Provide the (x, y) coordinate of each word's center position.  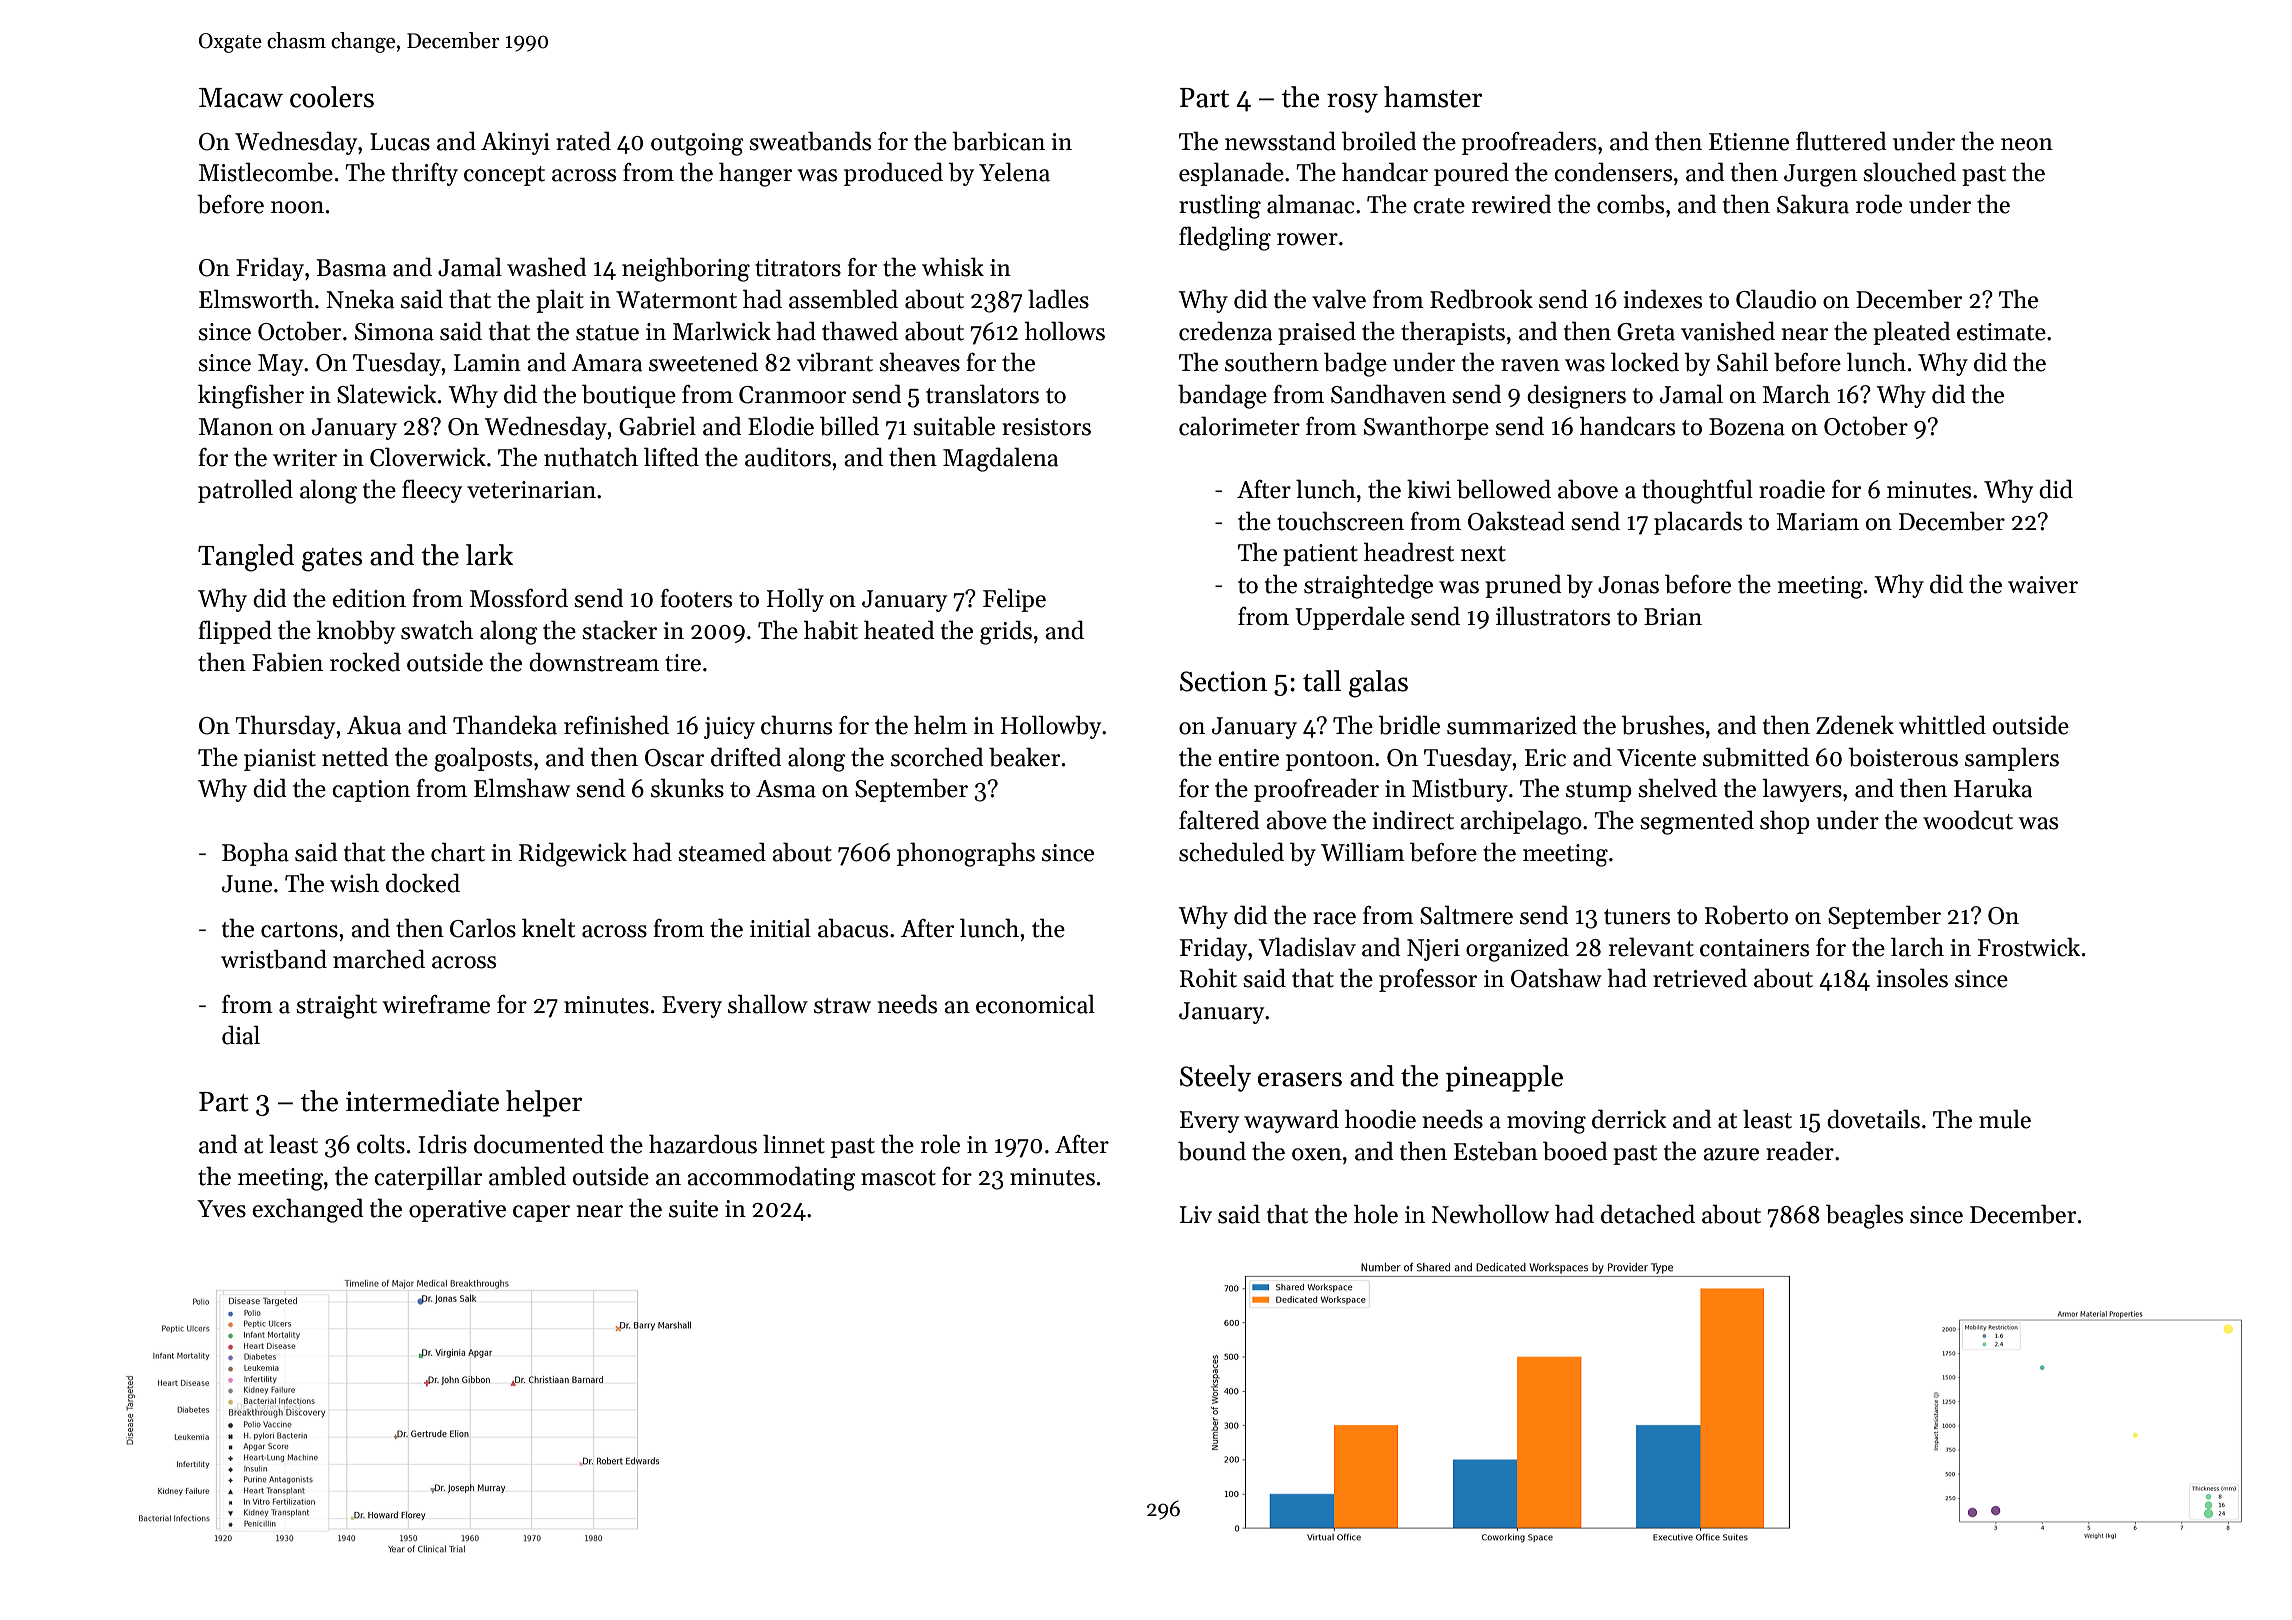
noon (297, 207)
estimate (2001, 332)
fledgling (1225, 238)
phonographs (966, 854)
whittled (1942, 725)
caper (541, 1213)
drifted (746, 757)
